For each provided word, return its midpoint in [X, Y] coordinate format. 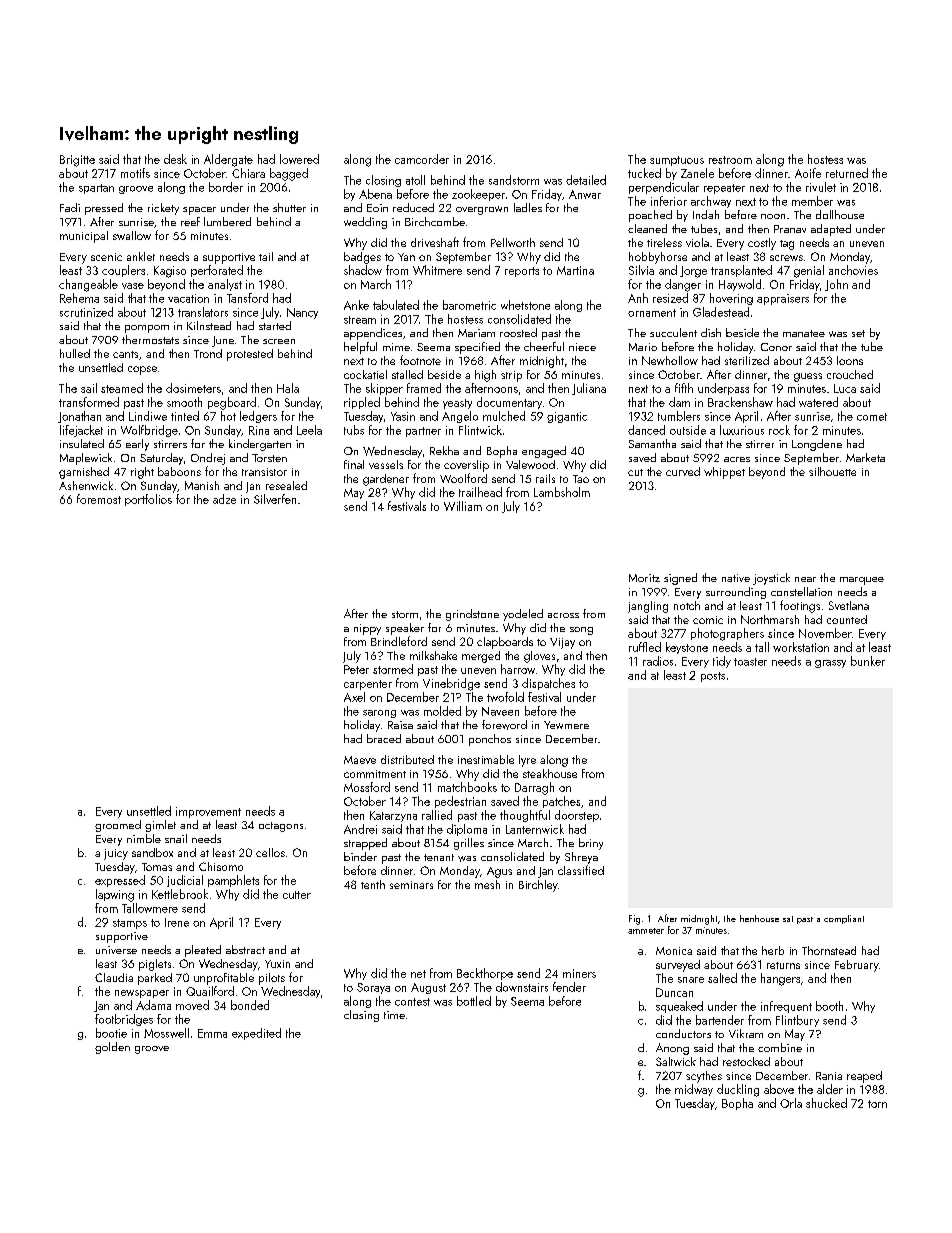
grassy [830, 664]
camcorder [422, 159]
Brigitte [77, 161]
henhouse [759, 918]
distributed [407, 759]
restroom [730, 160]
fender [569, 987]
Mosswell [166, 1033]
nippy [367, 629]
